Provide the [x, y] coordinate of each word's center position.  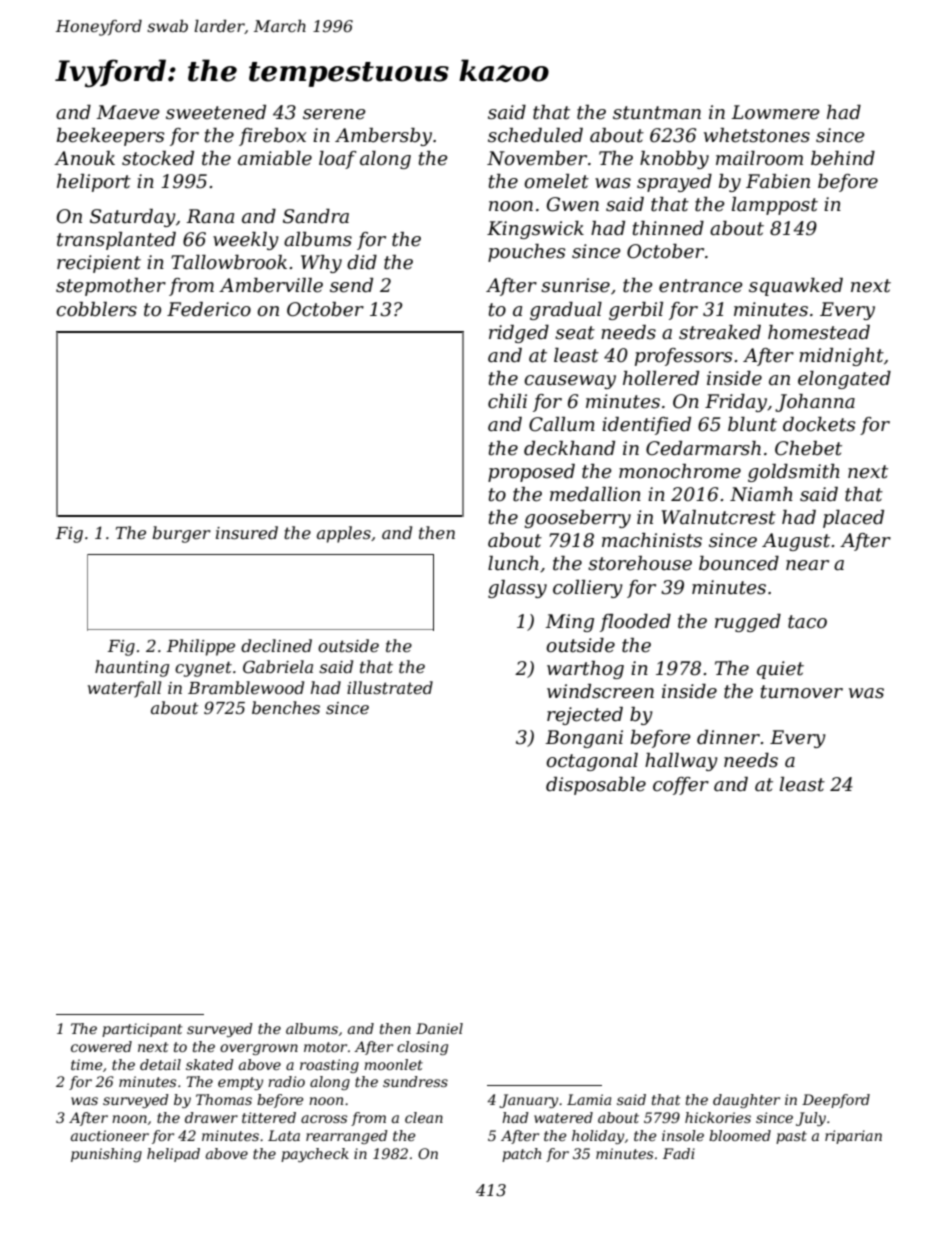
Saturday [133, 218]
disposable [596, 786]
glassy [517, 589]
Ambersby [383, 137]
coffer [681, 786]
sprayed [674, 183]
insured [247, 532]
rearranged [347, 1137]
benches [286, 707]
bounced [739, 563]
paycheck [315, 1155]
